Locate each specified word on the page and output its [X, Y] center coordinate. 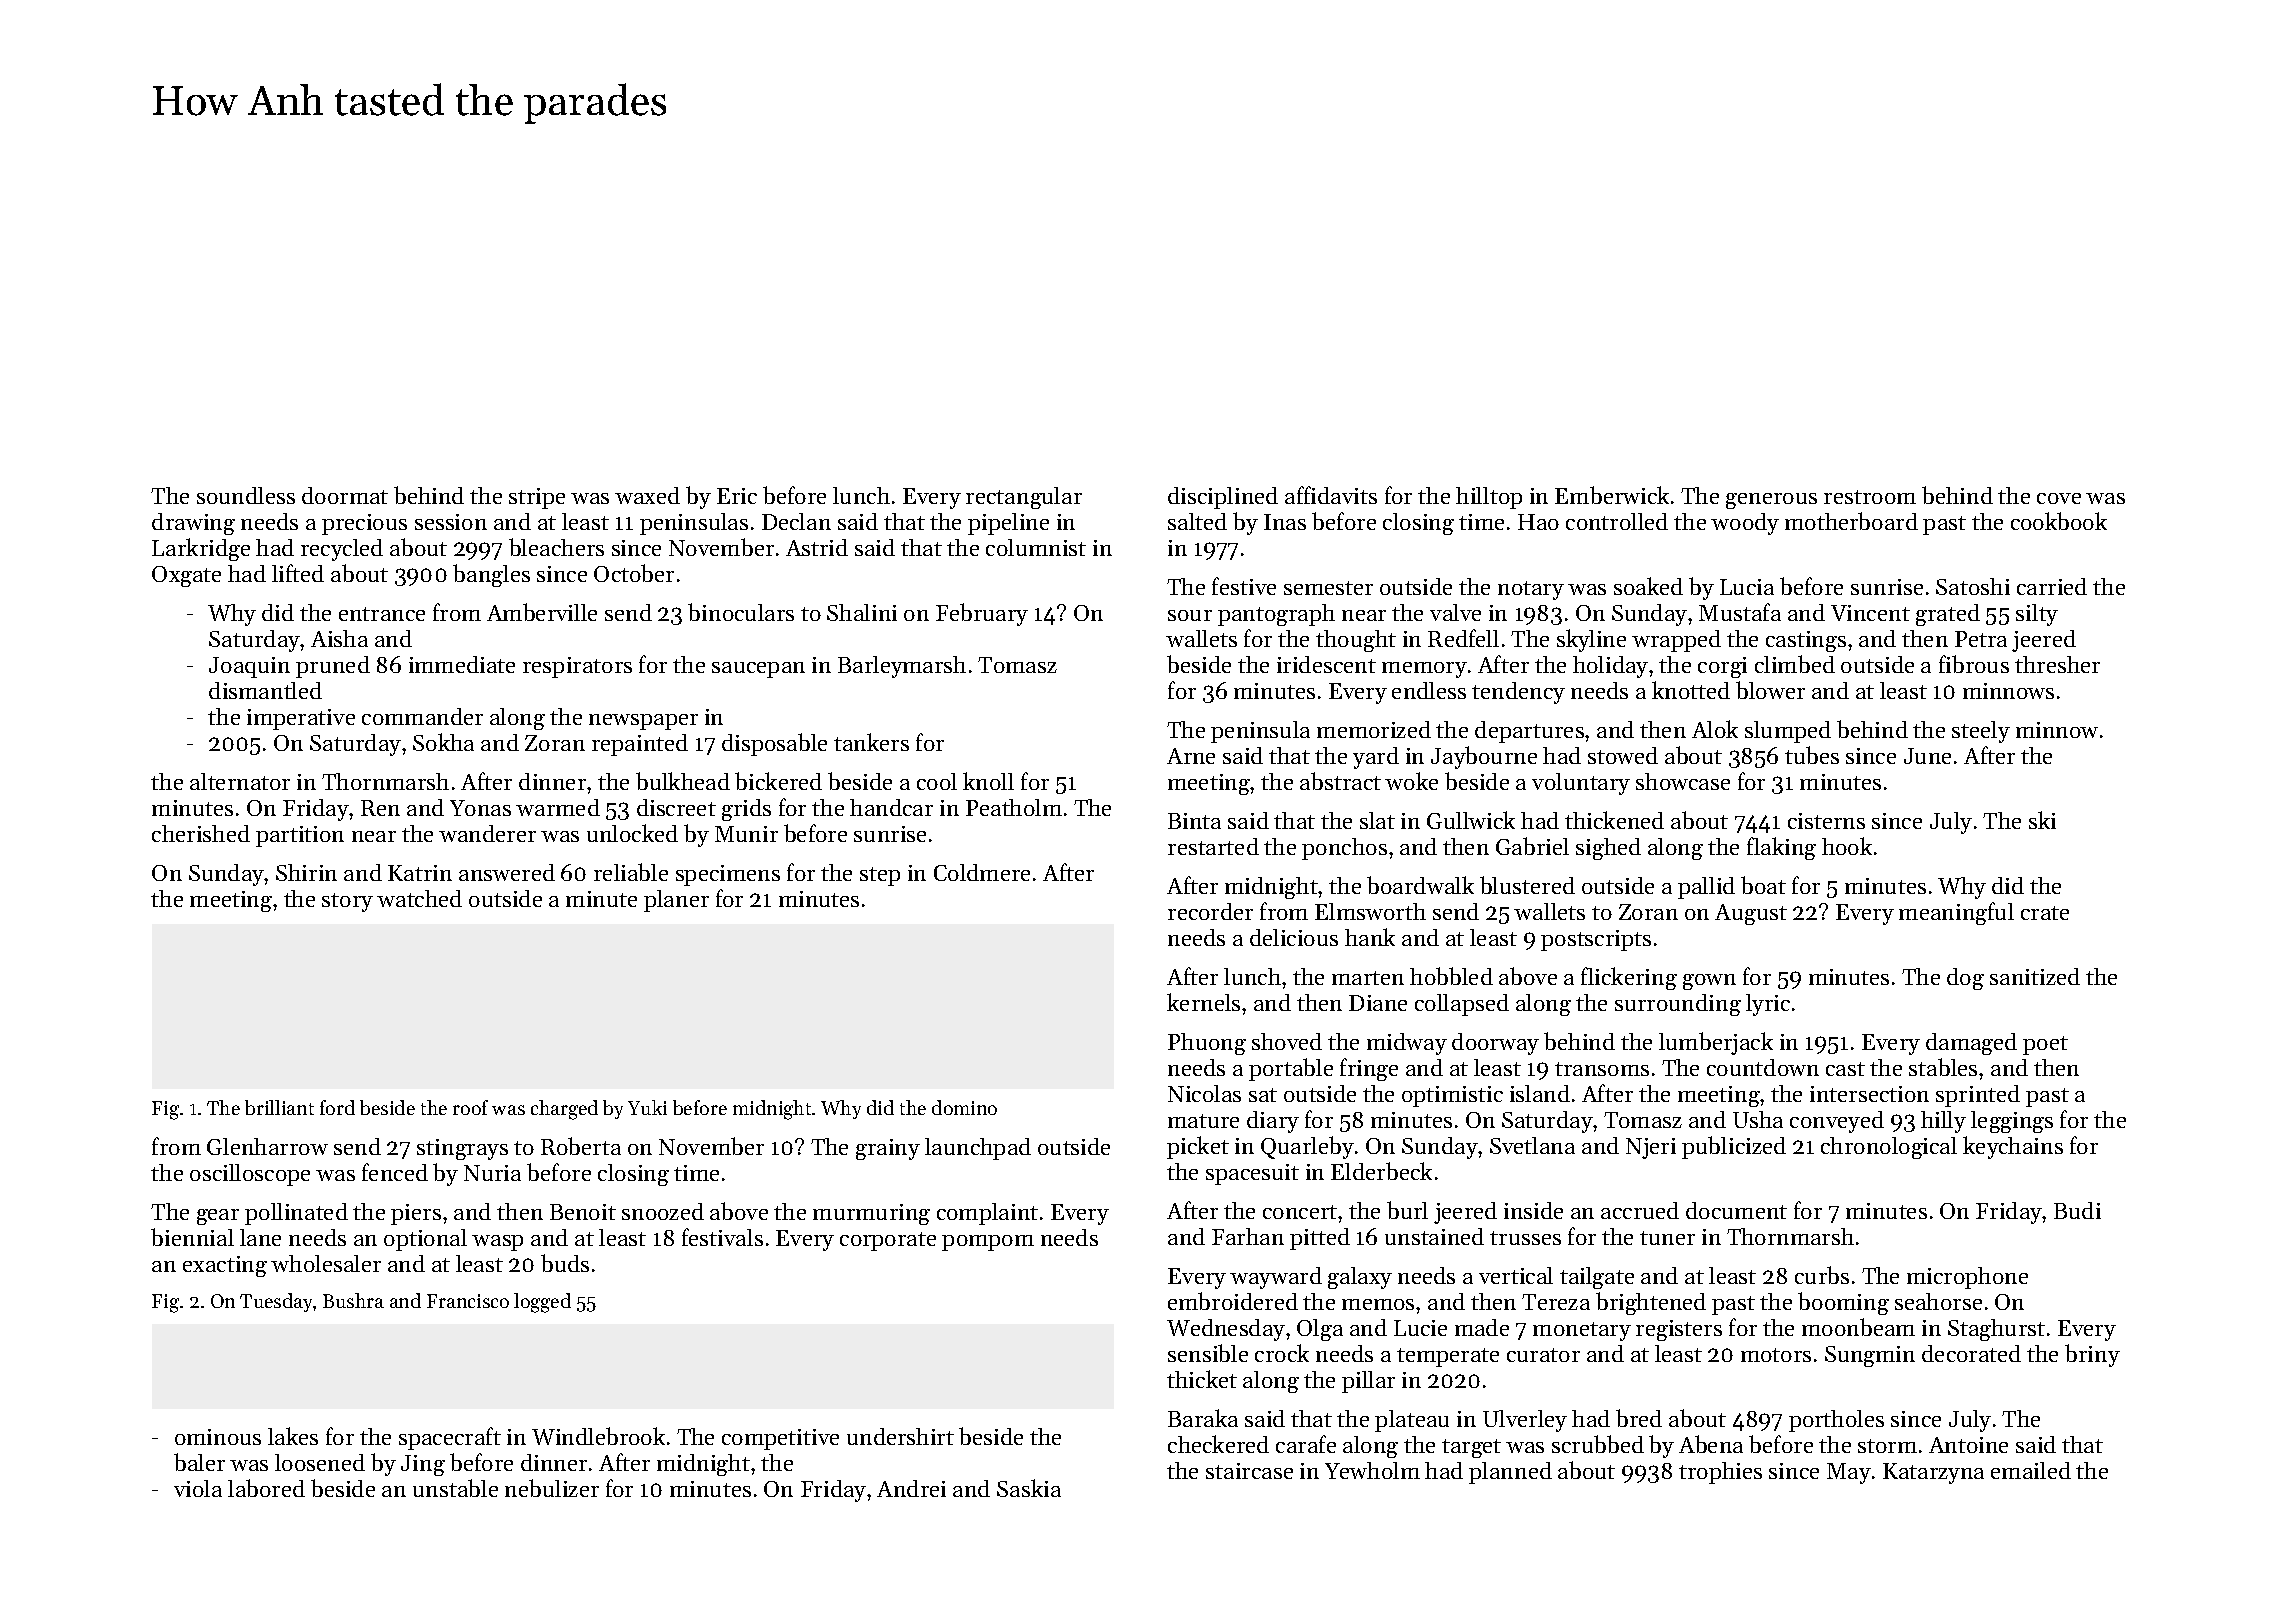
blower [1770, 690]
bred [1639, 1418]
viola [198, 1488]
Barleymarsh [902, 667]
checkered [1218, 1444]
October [634, 573]
